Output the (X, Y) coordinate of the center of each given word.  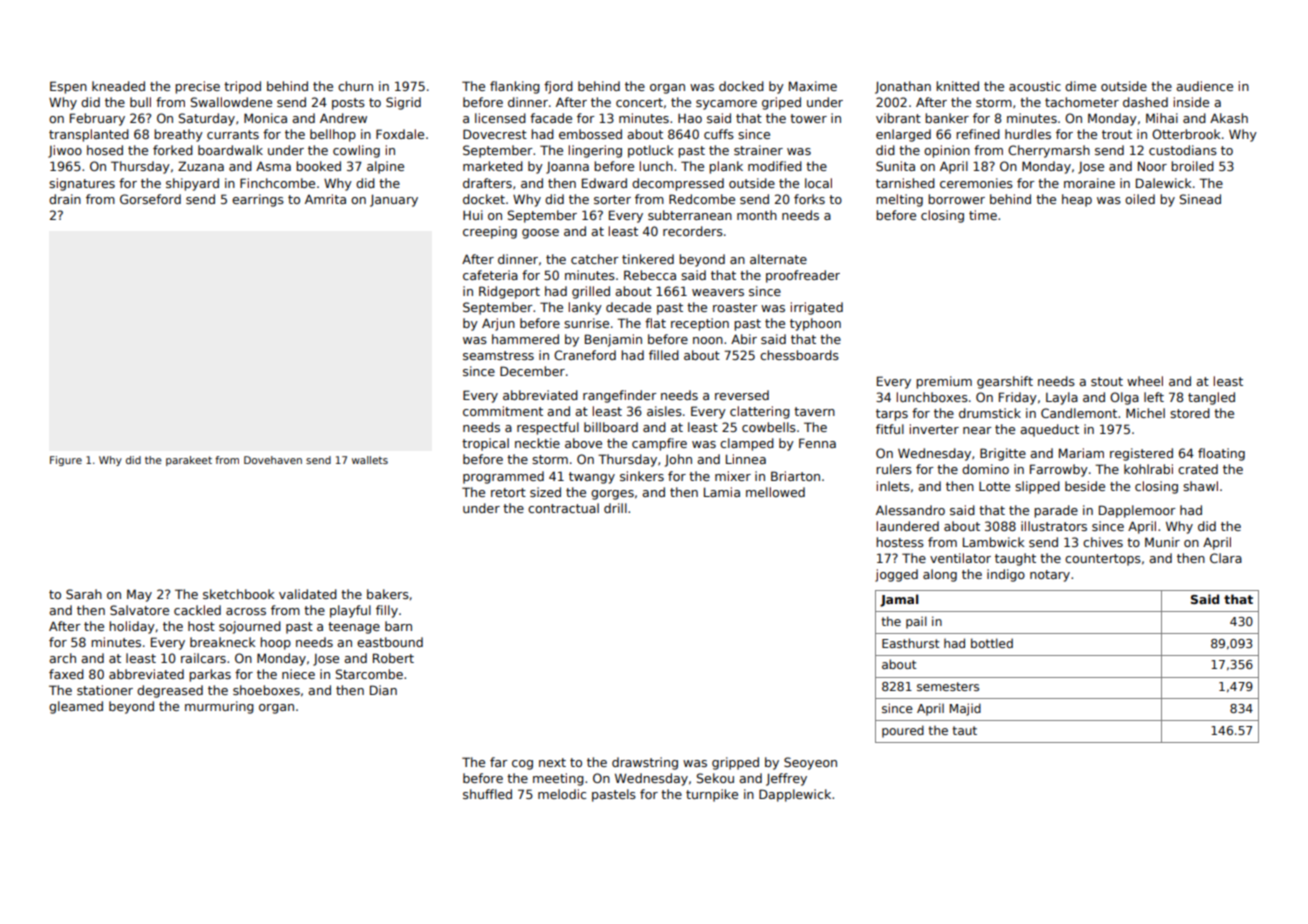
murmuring (219, 707)
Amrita (325, 199)
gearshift (1005, 382)
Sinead (1200, 199)
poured (903, 731)
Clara (1226, 558)
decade (628, 307)
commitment (503, 411)
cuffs (719, 134)
